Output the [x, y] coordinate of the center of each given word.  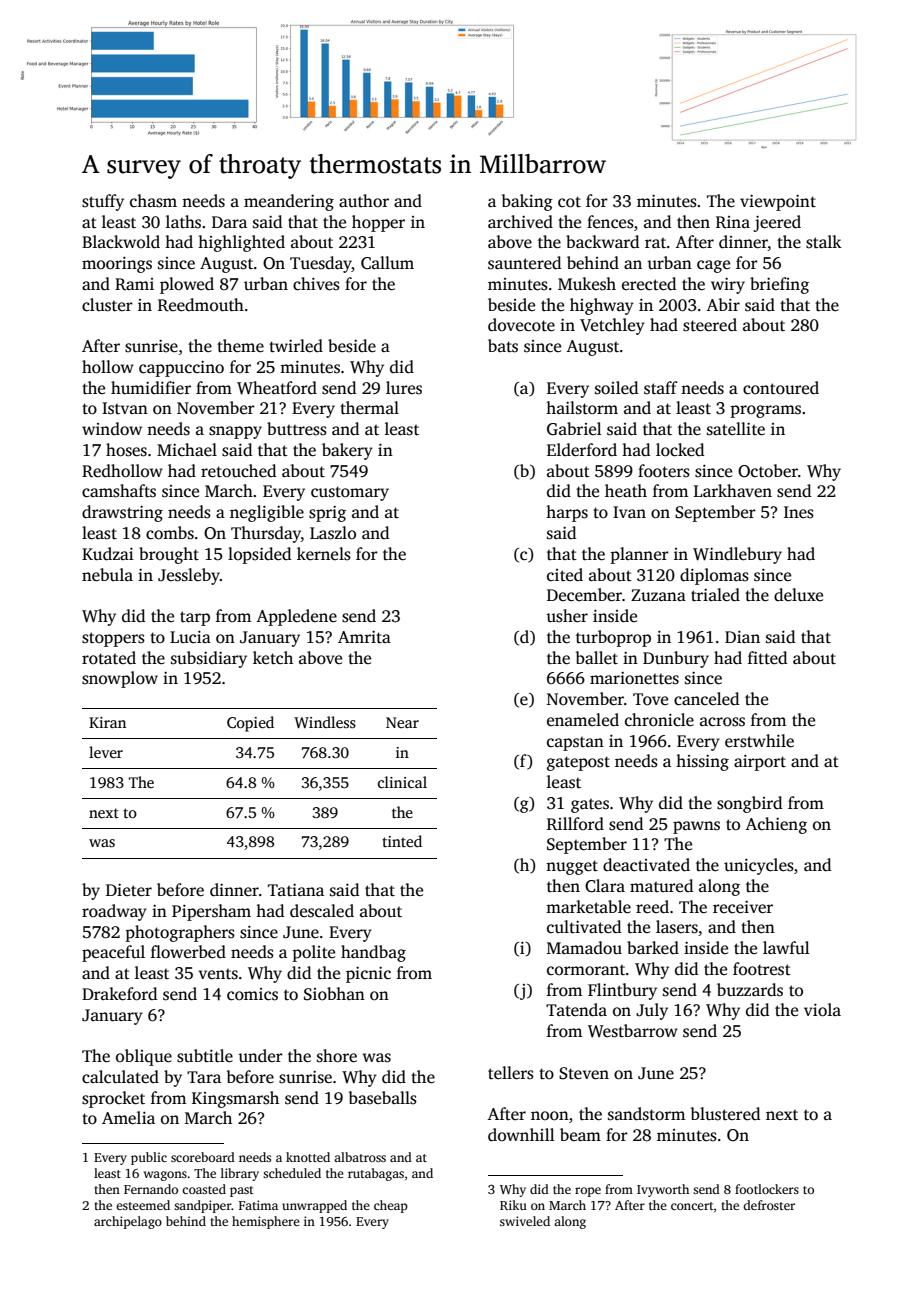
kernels [324, 554]
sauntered [524, 263]
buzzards [750, 990]
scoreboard [203, 1157]
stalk [824, 242]
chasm [153, 201]
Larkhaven [733, 491]
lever [106, 752]
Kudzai [108, 554]
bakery [347, 451]
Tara [204, 1077]
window [112, 429]
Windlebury [737, 555]
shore [337, 1056]
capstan [575, 744]
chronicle [659, 720]
